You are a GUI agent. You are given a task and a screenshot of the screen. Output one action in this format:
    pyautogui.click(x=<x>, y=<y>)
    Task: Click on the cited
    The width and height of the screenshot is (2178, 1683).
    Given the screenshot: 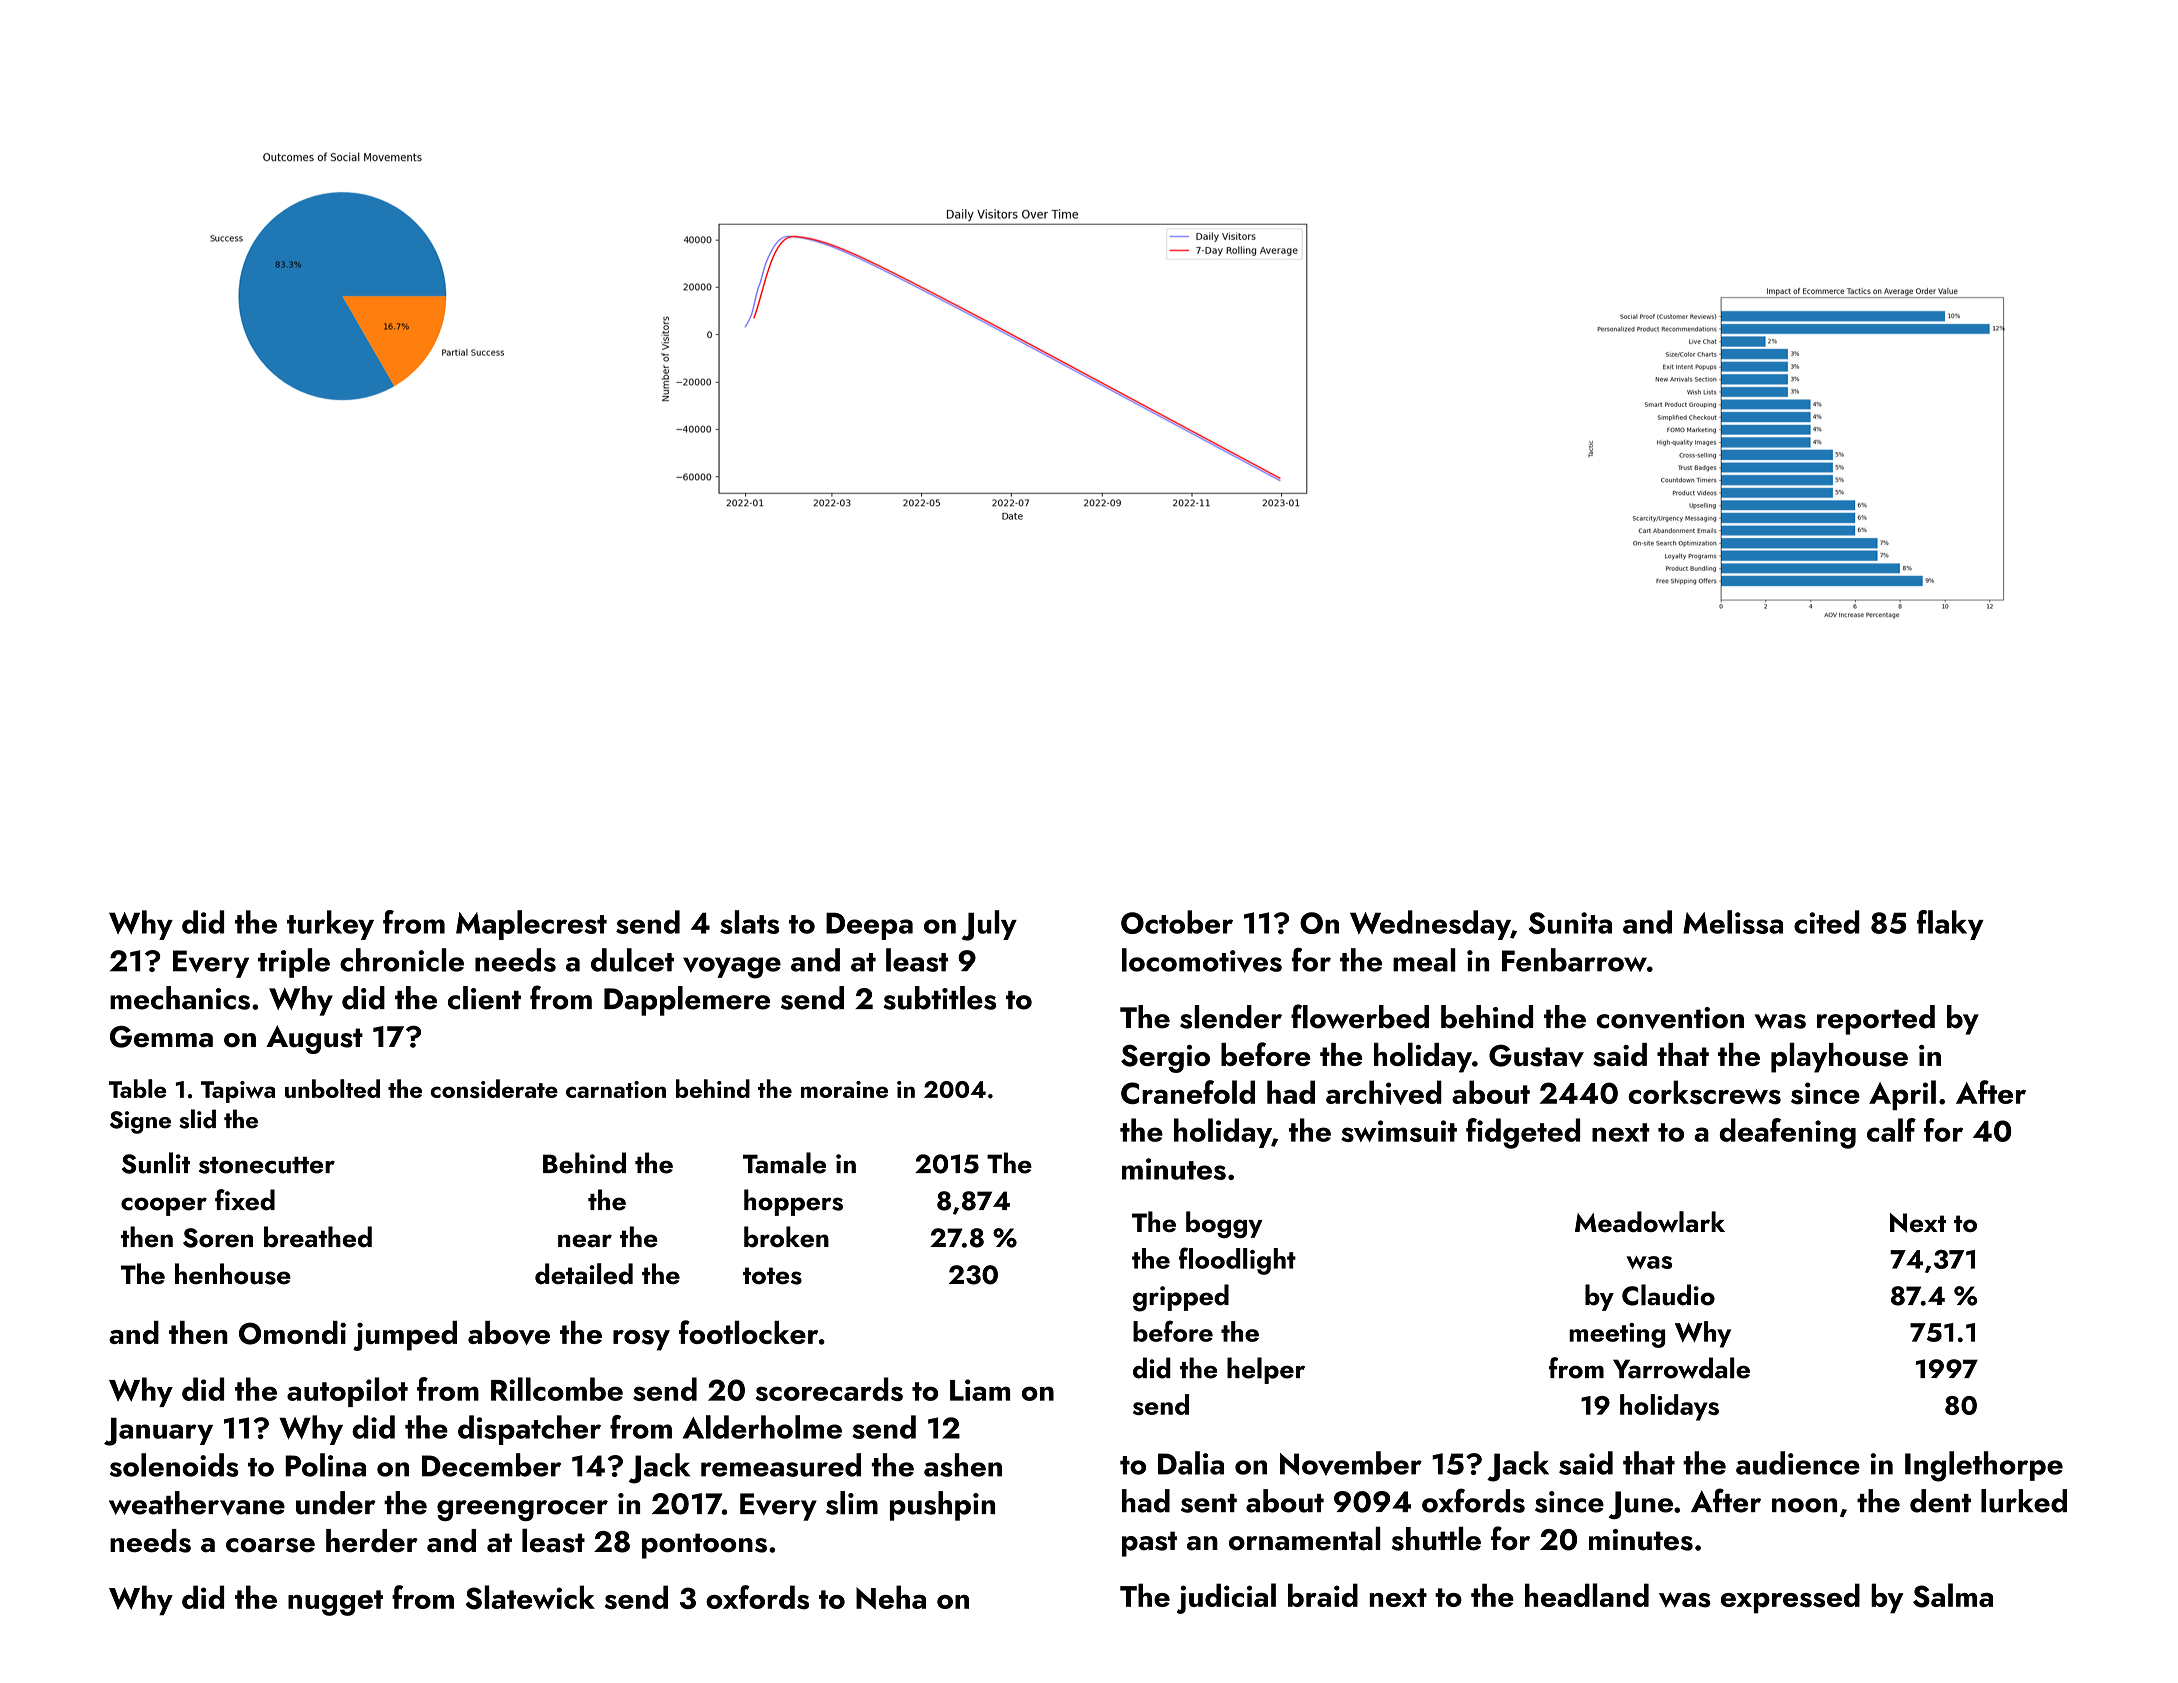 What is the action you would take?
    pyautogui.click(x=1827, y=922)
